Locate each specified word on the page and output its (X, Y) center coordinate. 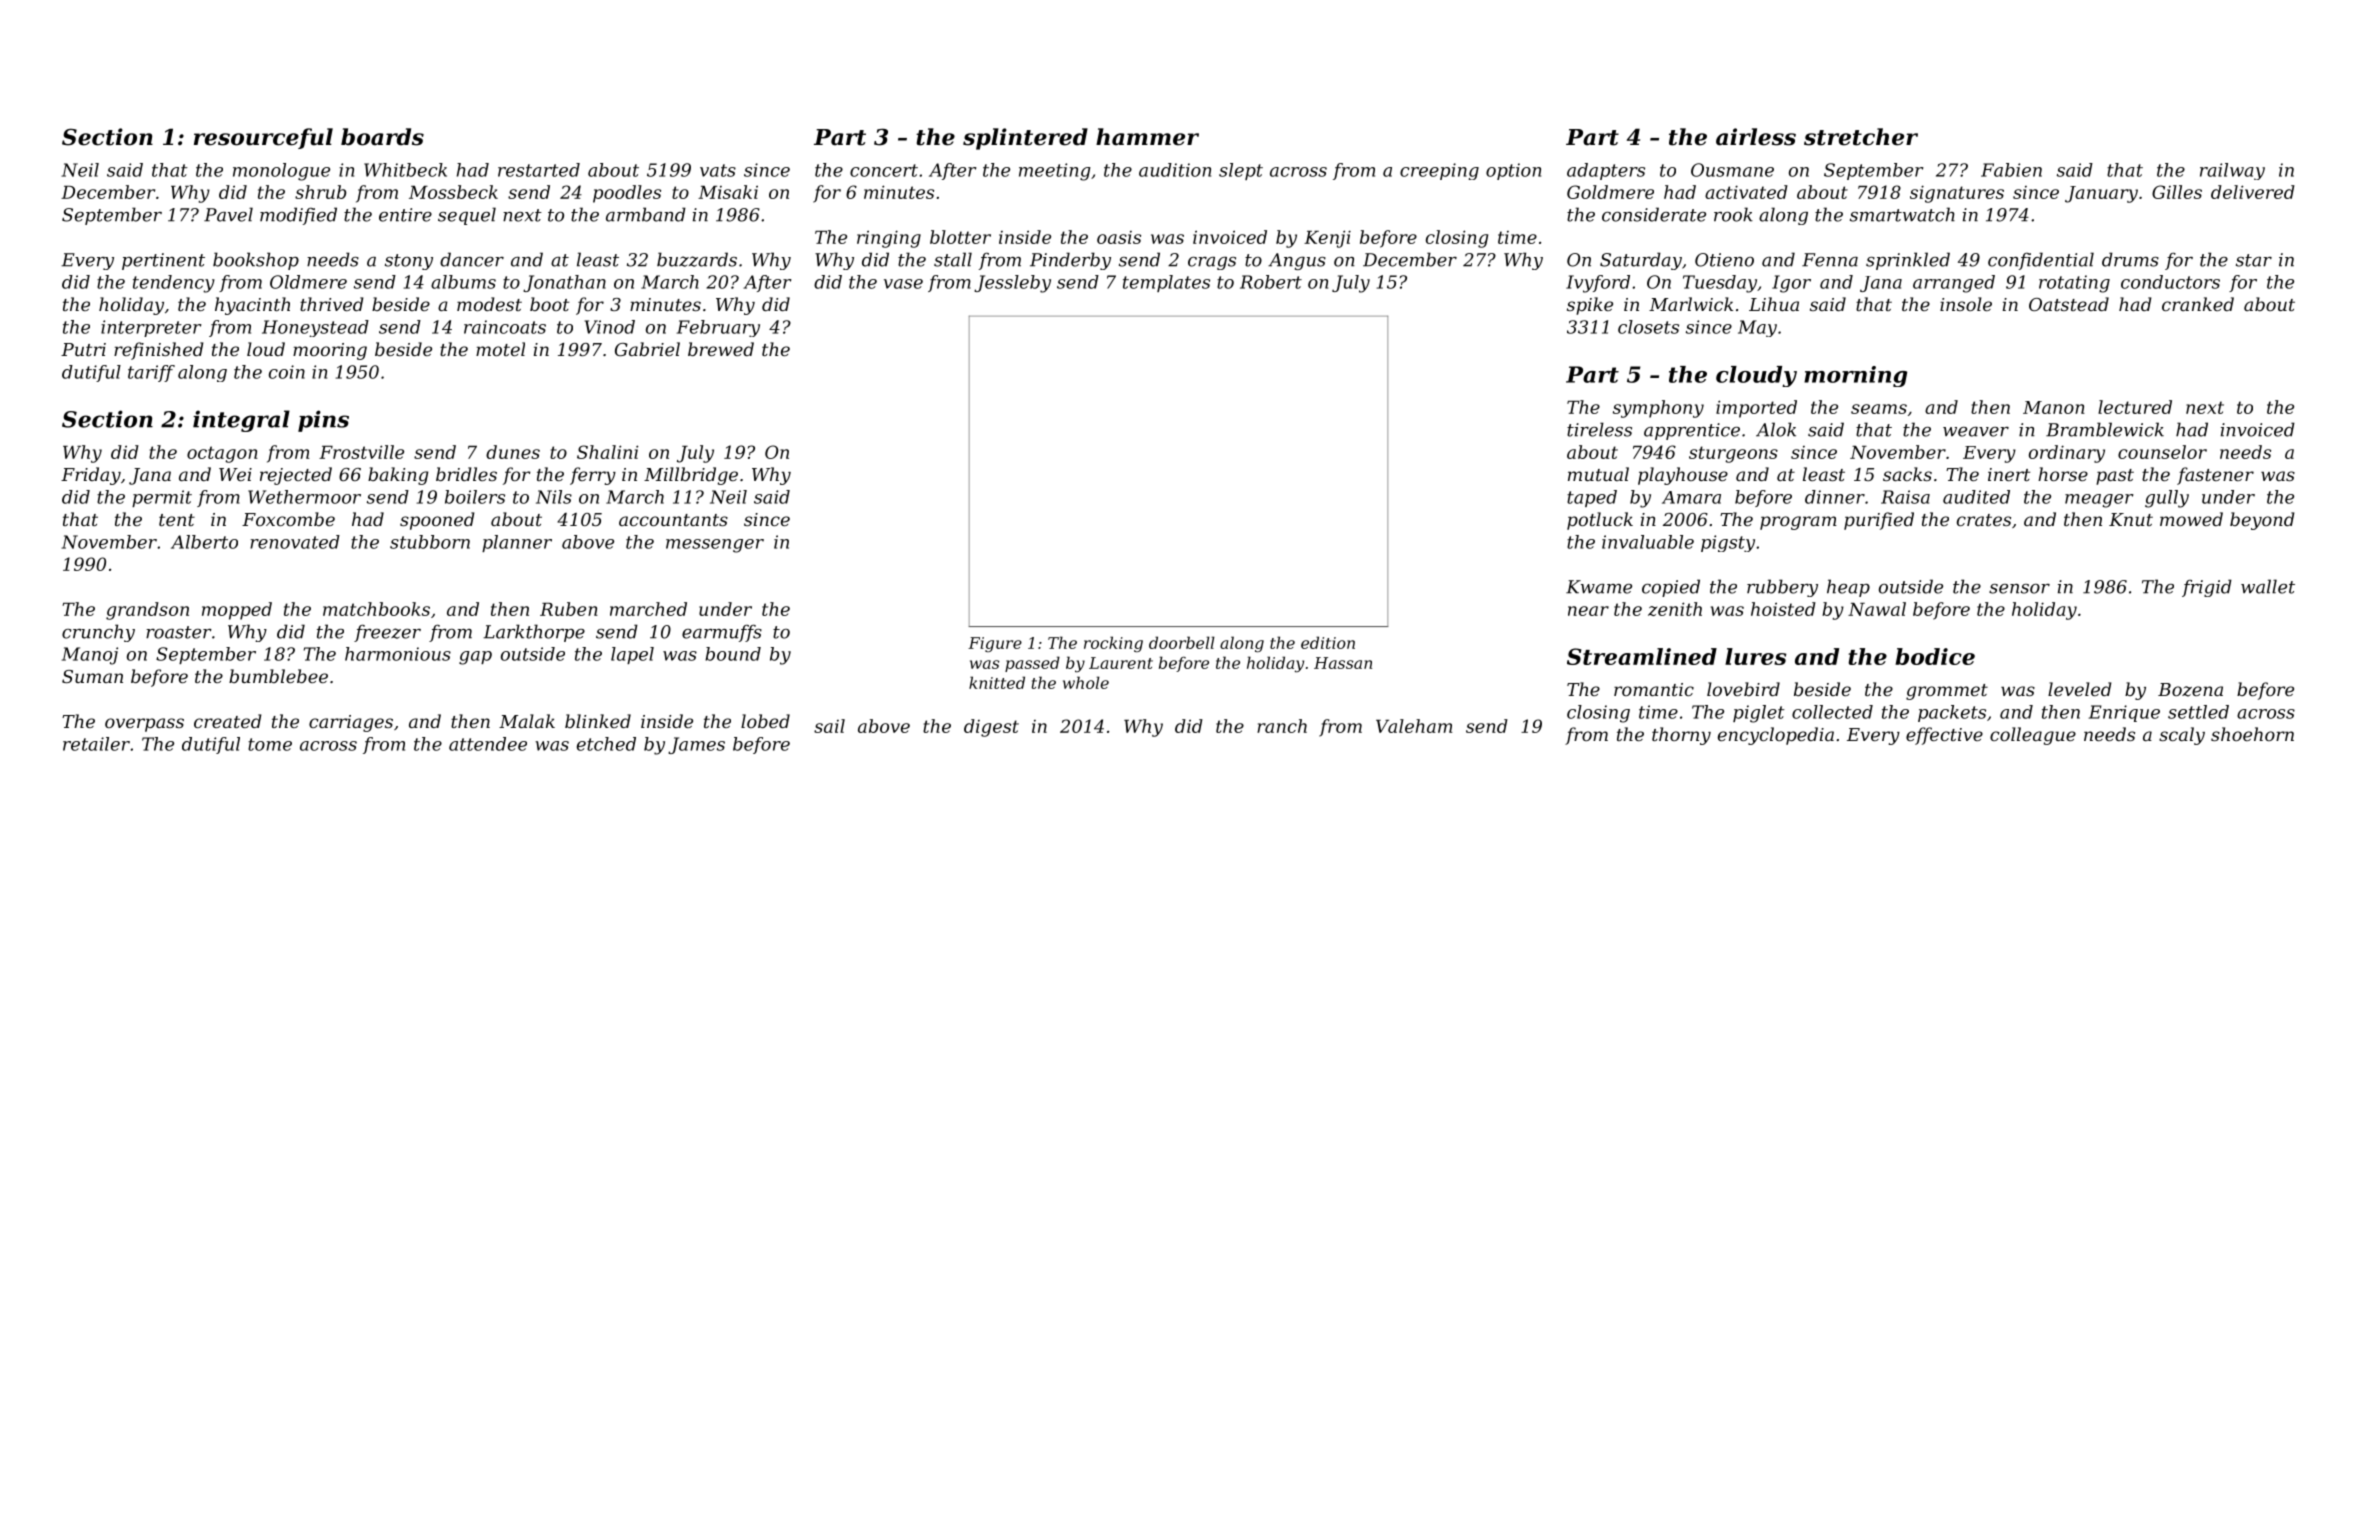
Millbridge (691, 476)
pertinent (163, 261)
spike (1590, 306)
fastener (2215, 476)
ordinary (2067, 454)
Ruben (569, 609)
